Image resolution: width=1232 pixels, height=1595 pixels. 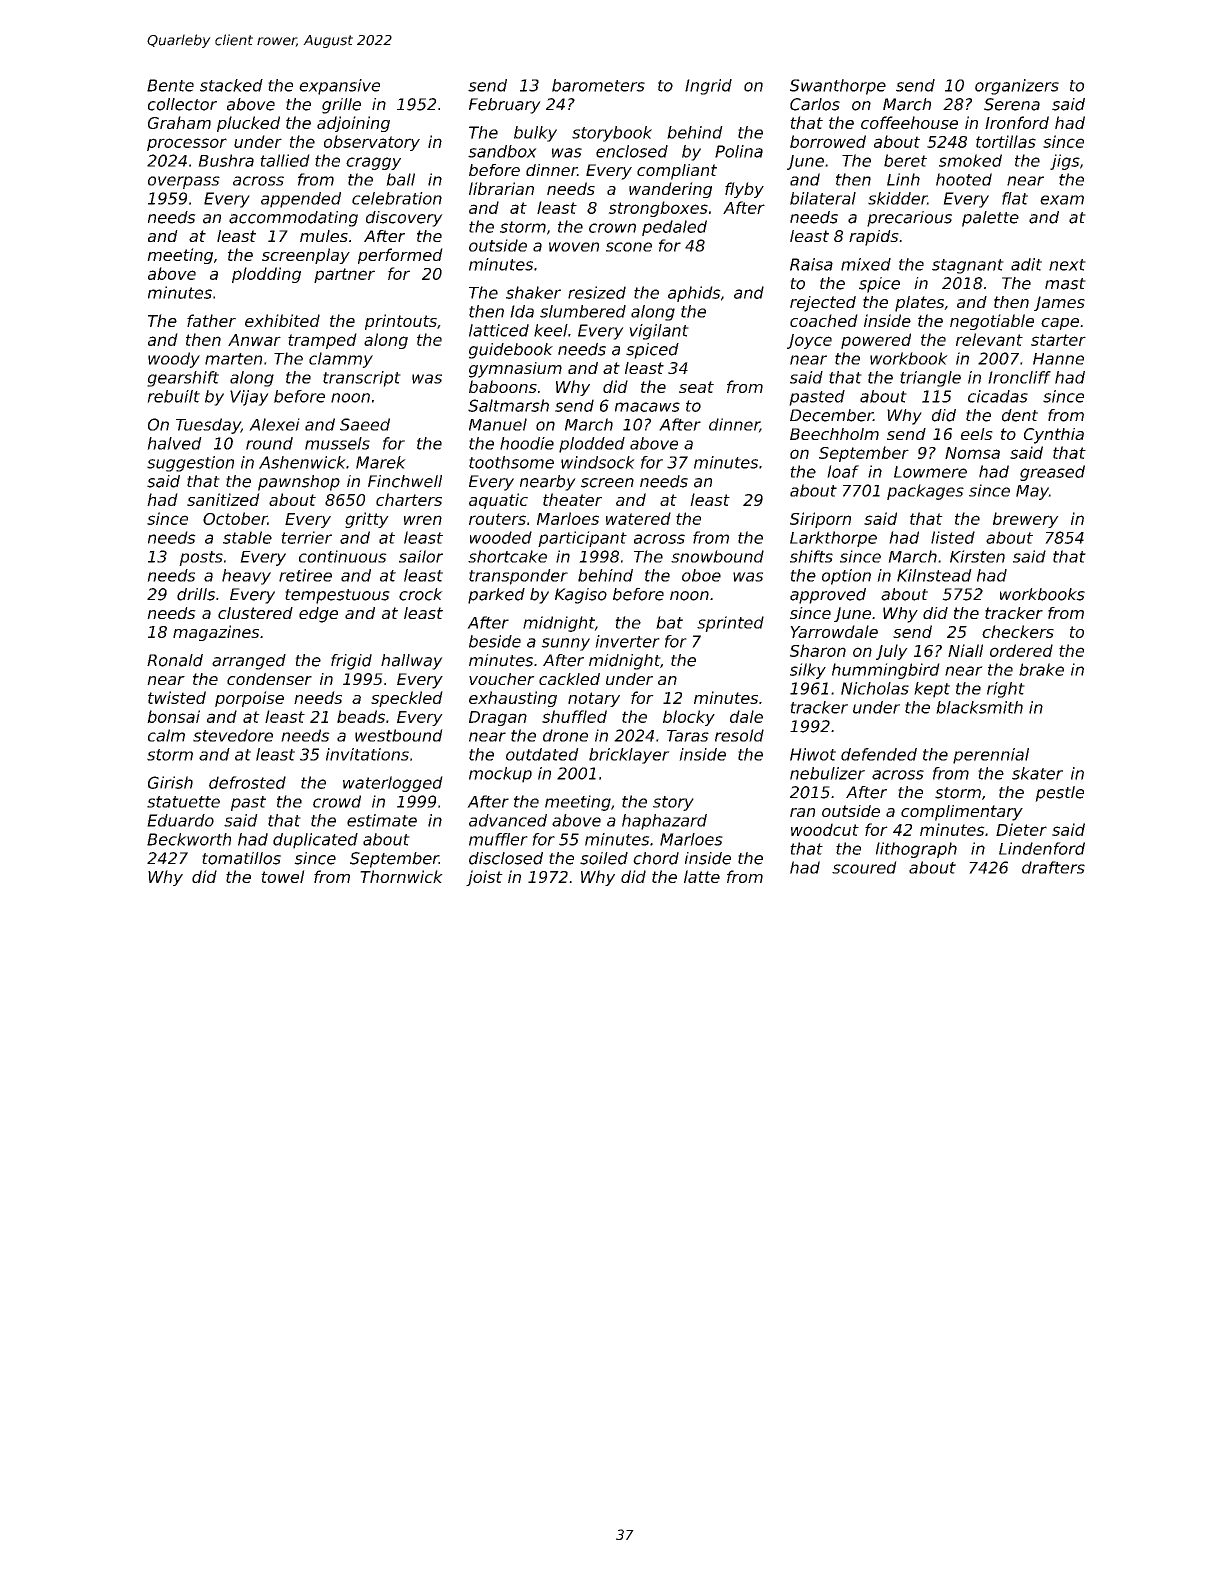 I want to click on oboe, so click(x=701, y=575).
